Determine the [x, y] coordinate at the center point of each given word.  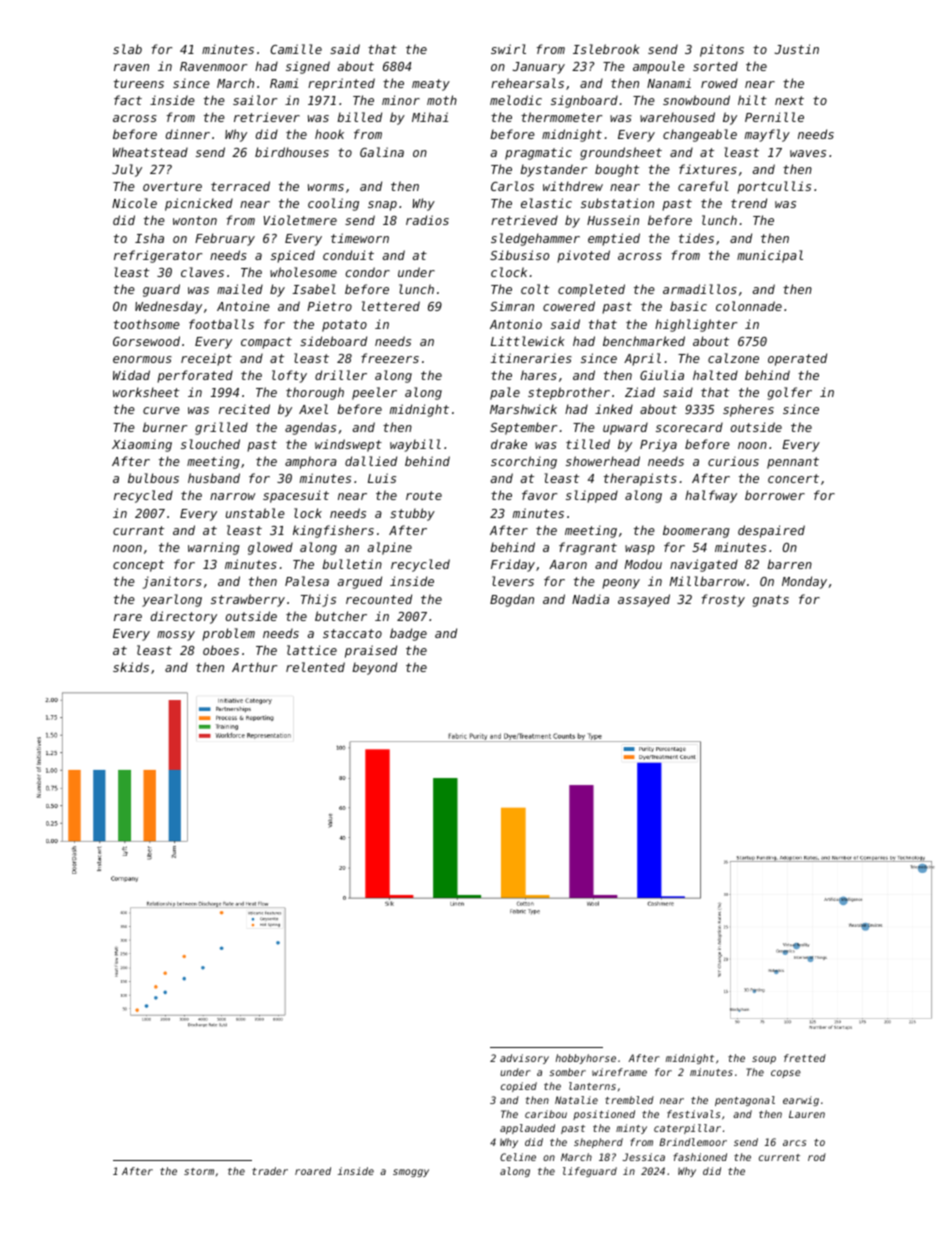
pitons [722, 50]
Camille [296, 49]
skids [131, 667]
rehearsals [527, 83]
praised [371, 651]
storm [199, 1171]
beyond [374, 668]
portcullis [774, 187]
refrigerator [158, 256]
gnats [771, 601]
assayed [644, 600]
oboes [221, 650]
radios [427, 220]
